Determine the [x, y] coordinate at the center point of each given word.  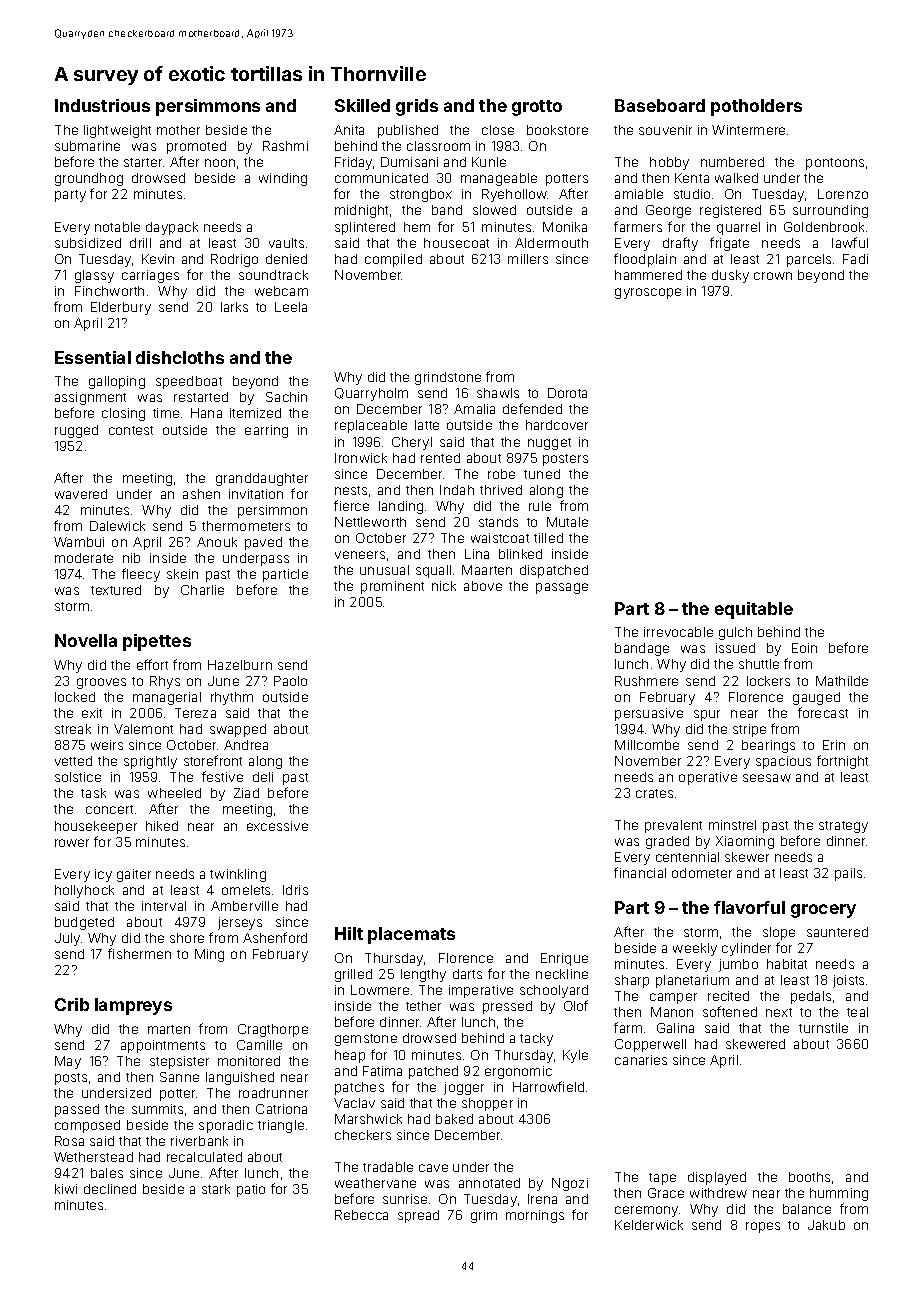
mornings [535, 1216]
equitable [754, 610]
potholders [756, 107]
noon [220, 163]
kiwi [66, 1189]
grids [417, 107]
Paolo [290, 681]
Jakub [826, 1225]
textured [116, 590]
